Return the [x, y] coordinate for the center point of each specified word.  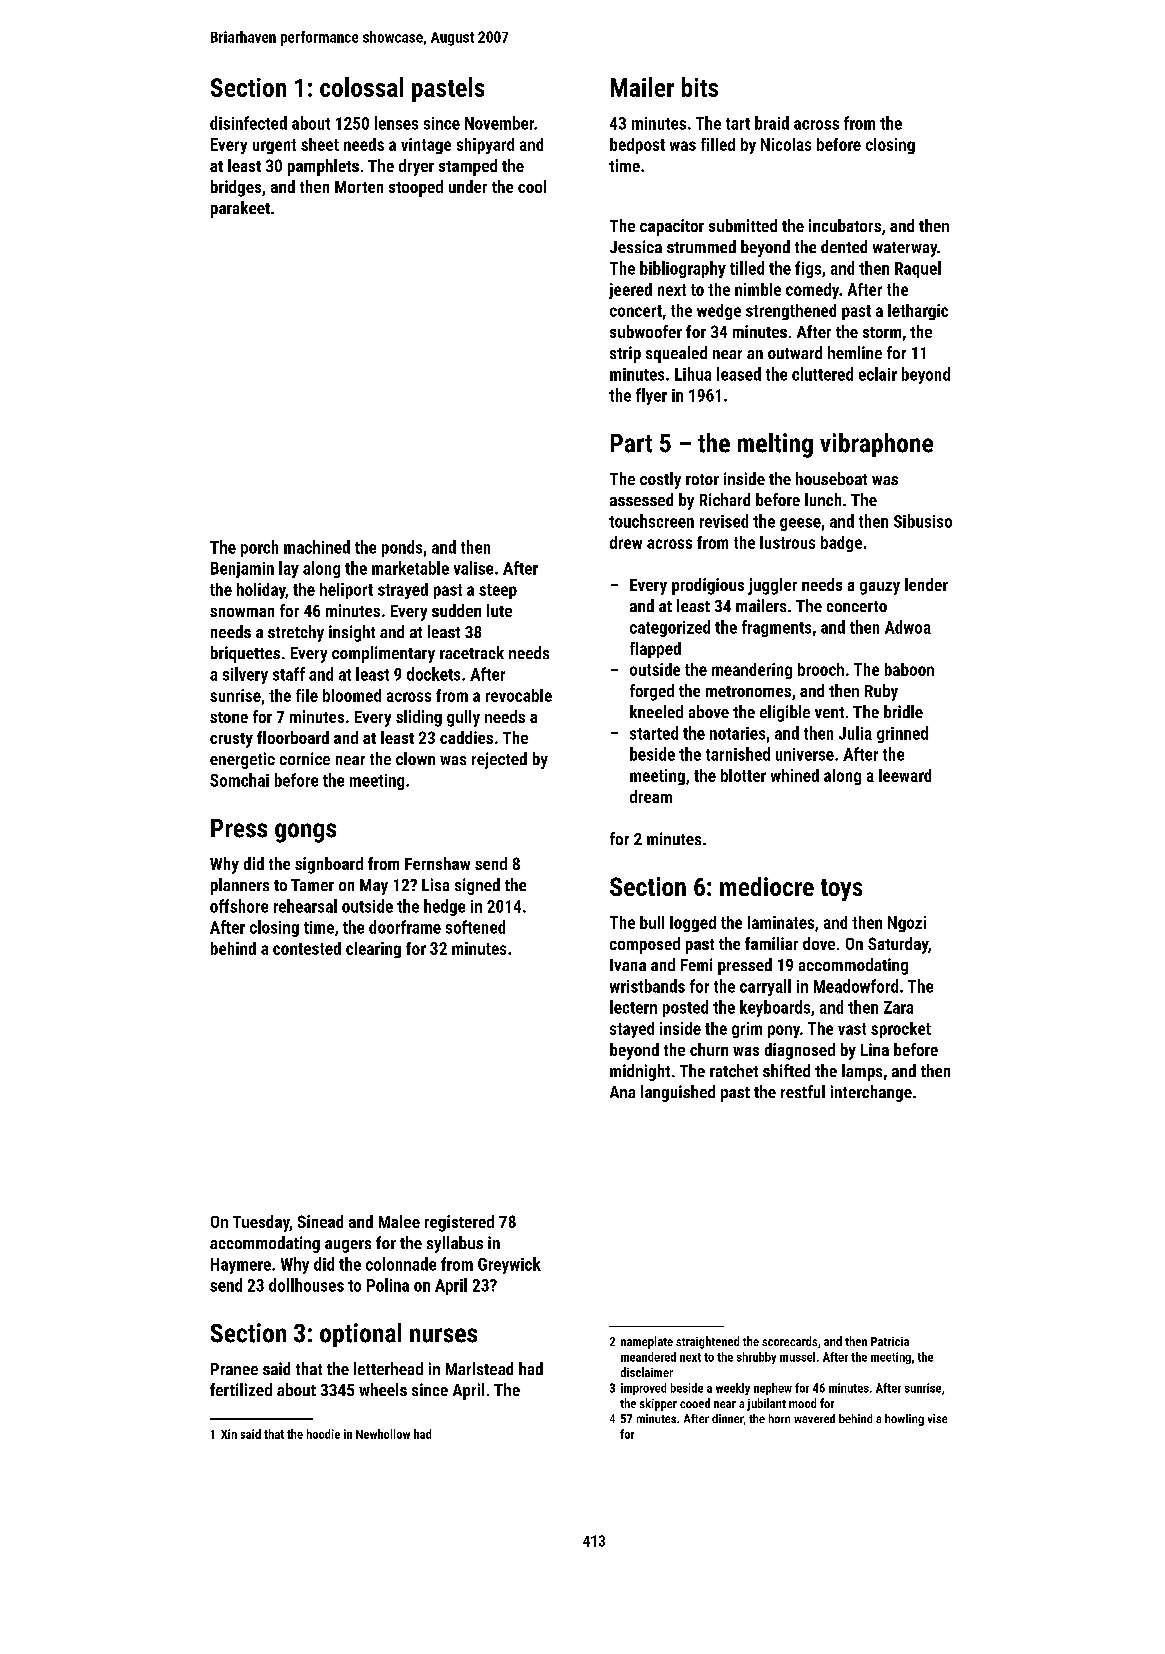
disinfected [248, 123]
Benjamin [242, 570]
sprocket [901, 1030]
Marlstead [479, 1368]
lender [926, 584]
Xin [229, 1434]
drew [626, 542]
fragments [776, 628]
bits [700, 87]
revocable [519, 695]
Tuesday [261, 1223]
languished [678, 1093]
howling [904, 1420]
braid [772, 123]
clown [415, 758]
